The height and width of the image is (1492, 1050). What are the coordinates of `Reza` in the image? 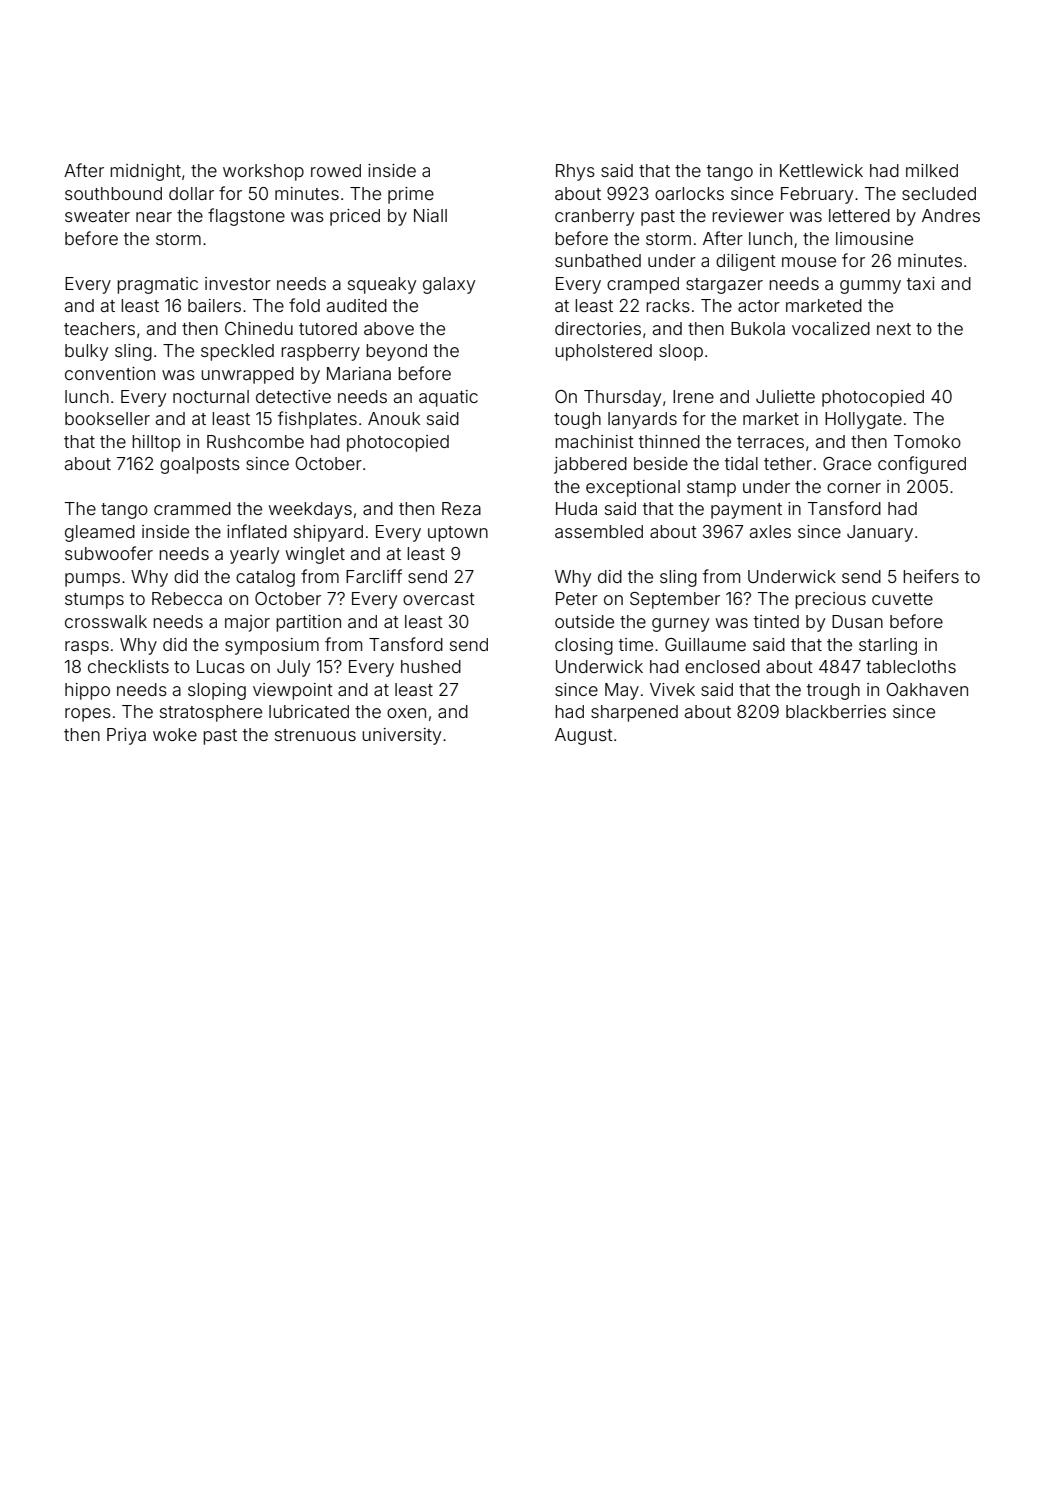 It's located at (461, 508).
